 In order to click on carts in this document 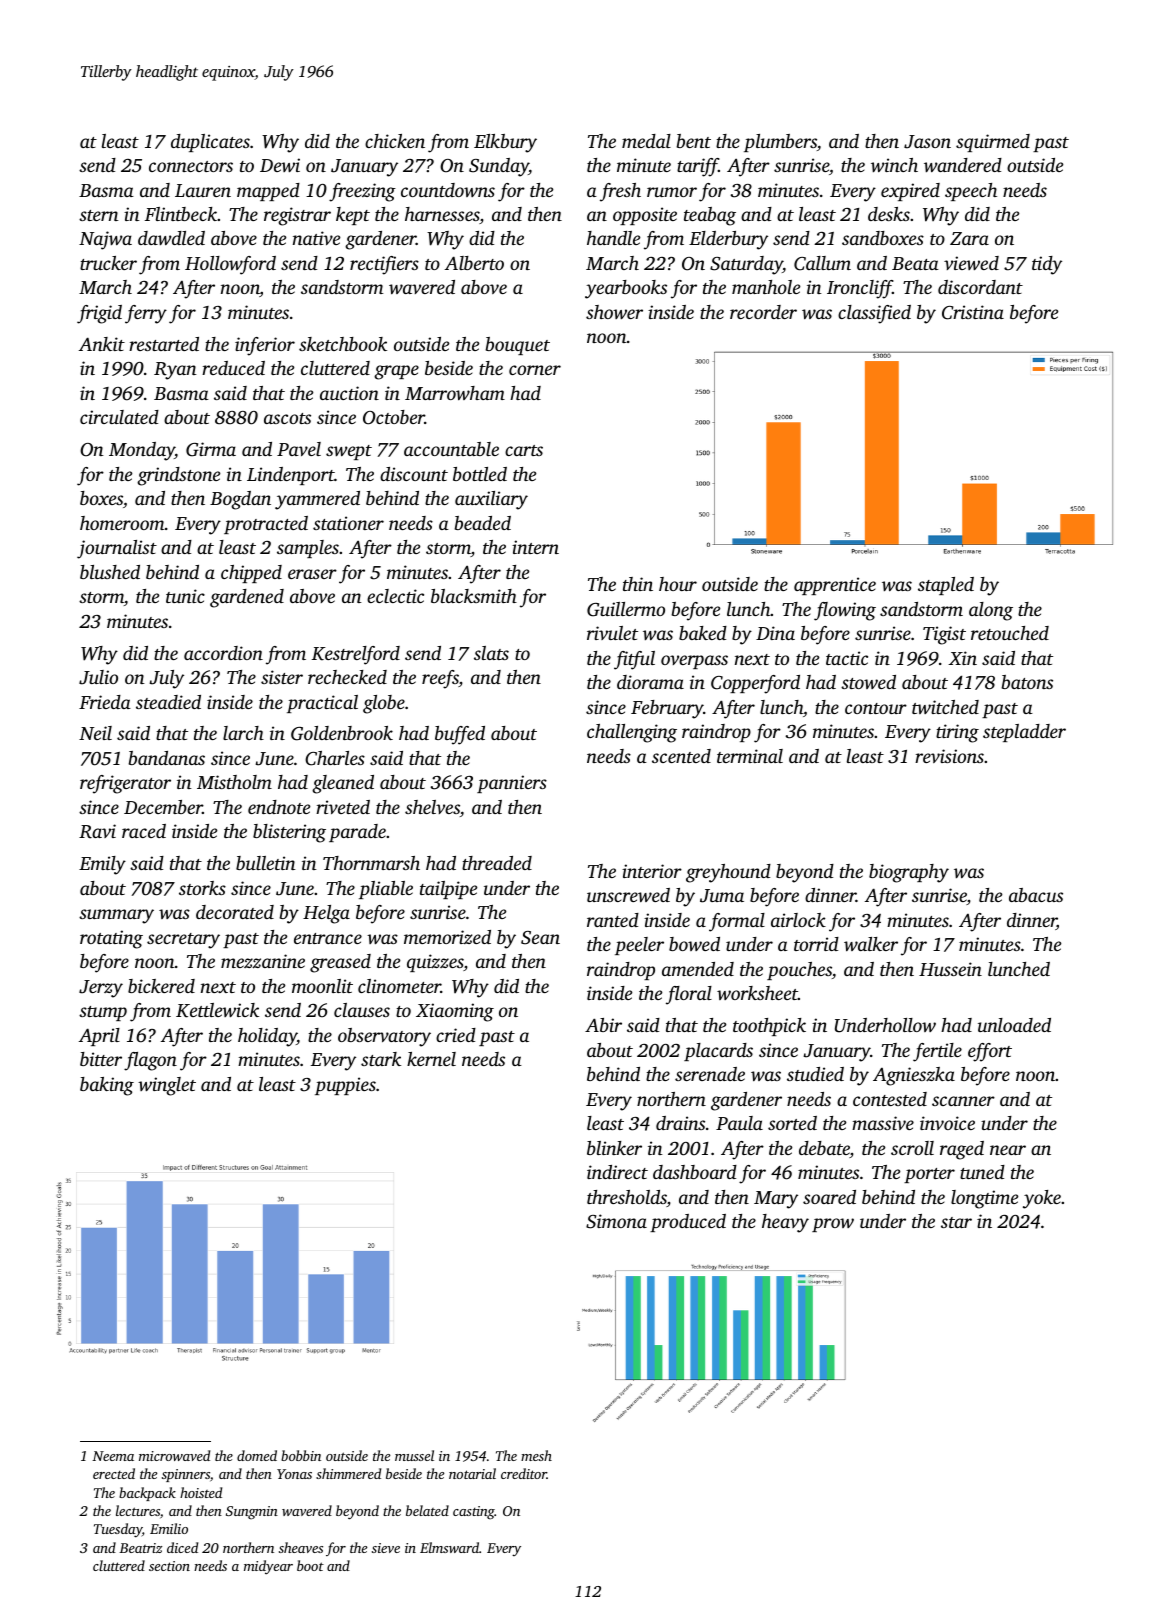, I will do `click(524, 450)`.
